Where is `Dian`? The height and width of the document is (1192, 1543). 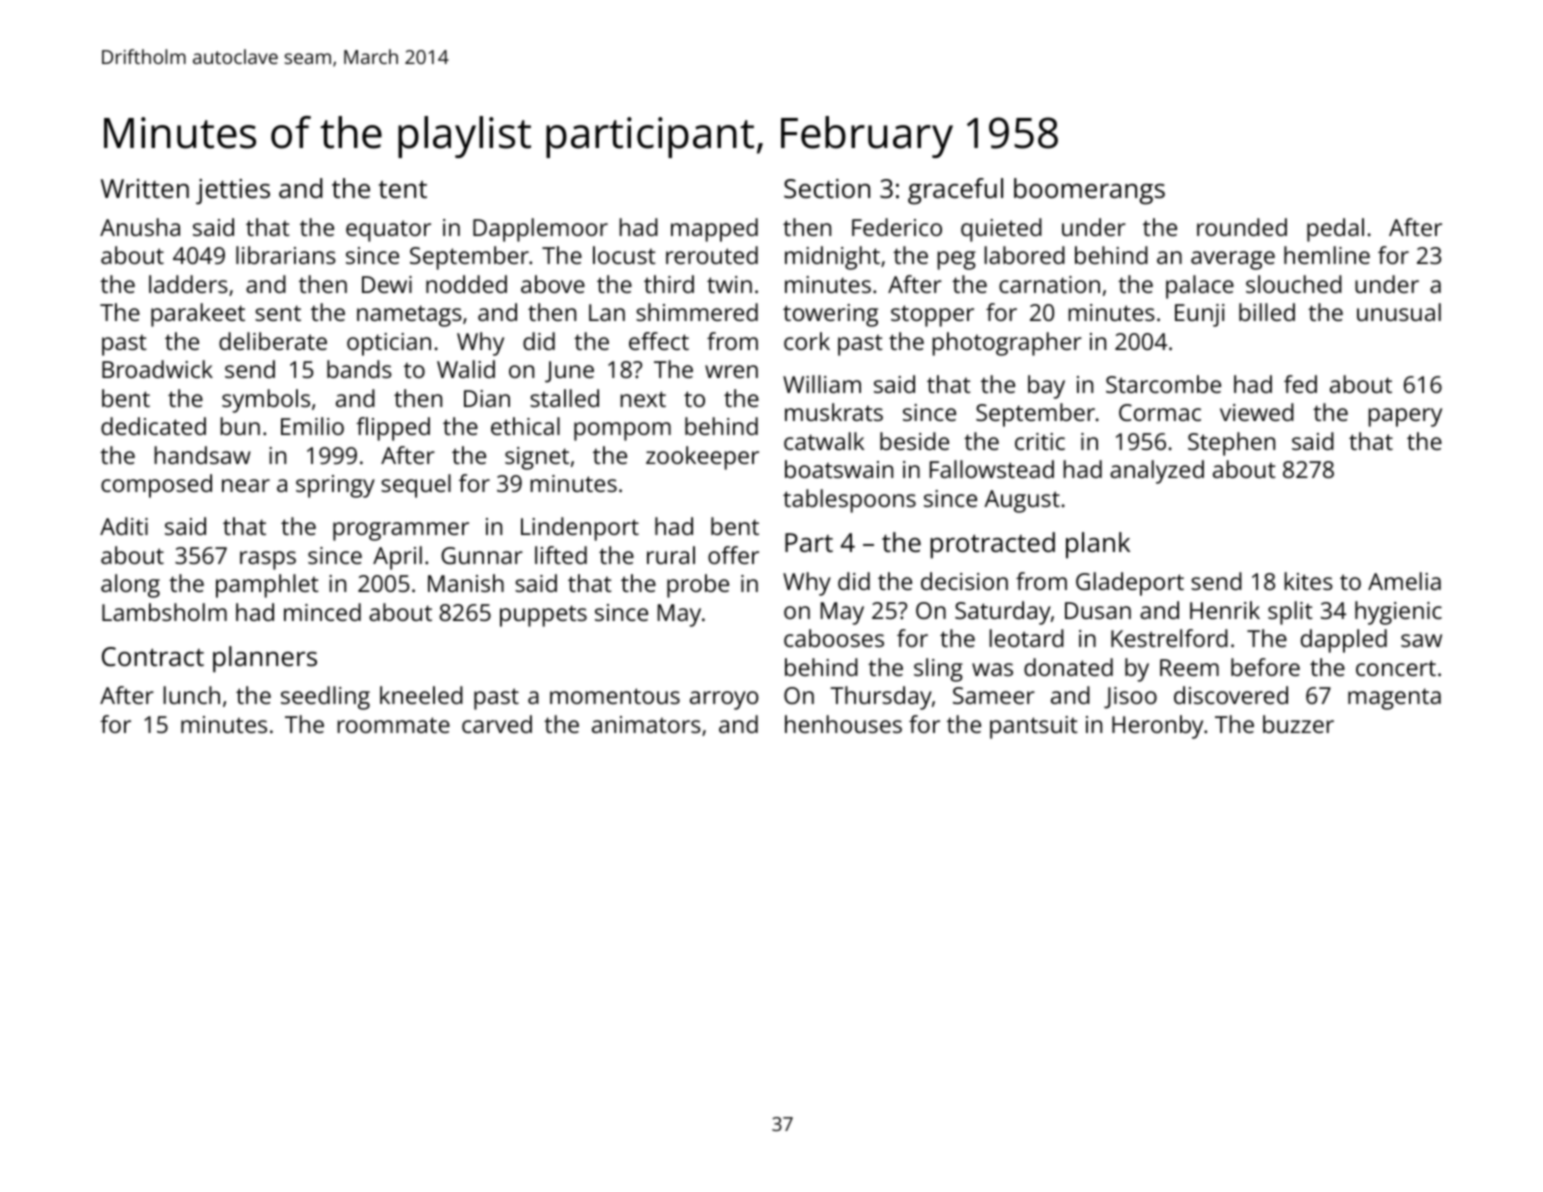
Dian is located at coordinates (487, 398).
